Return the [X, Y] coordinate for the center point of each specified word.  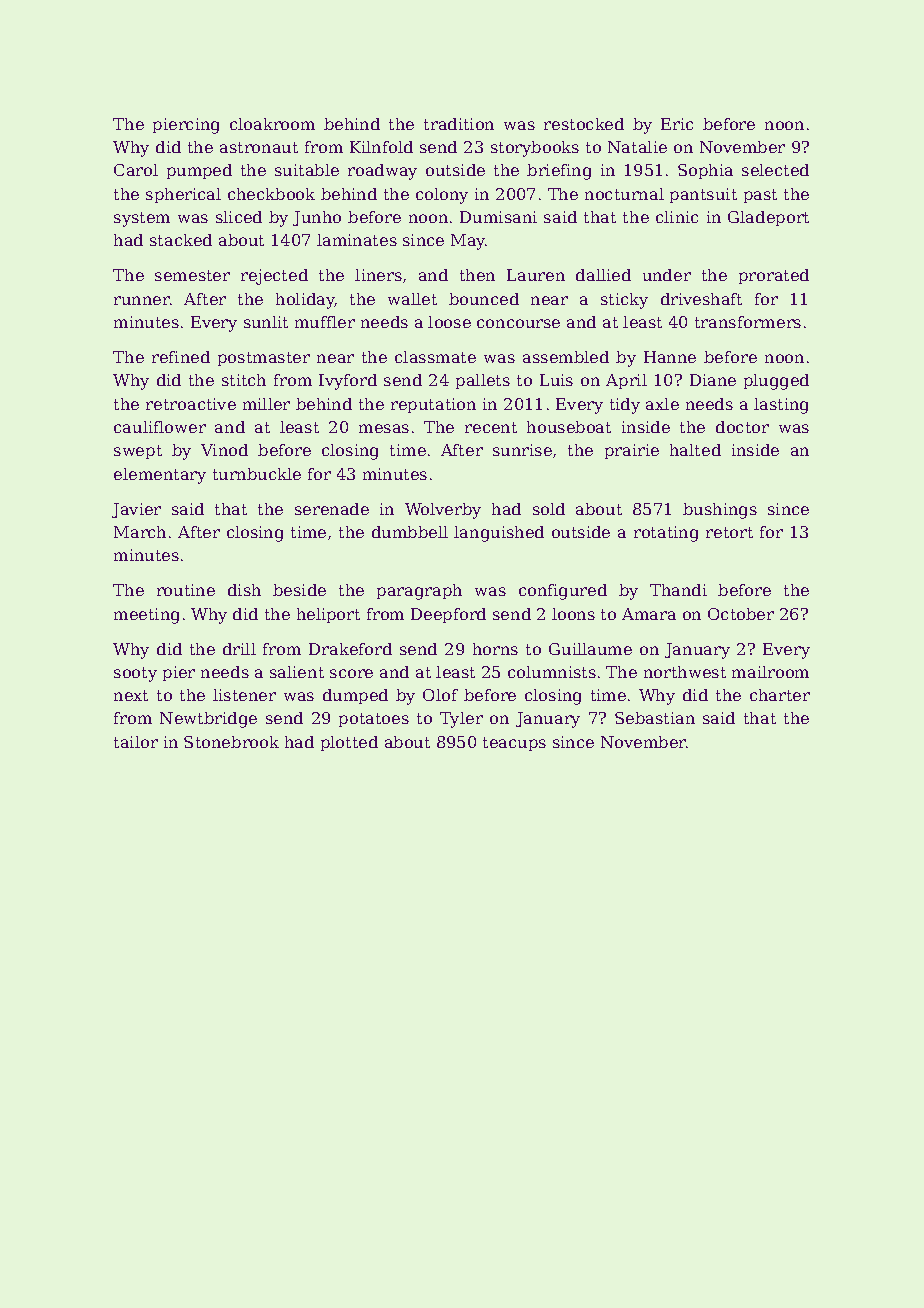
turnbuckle [257, 474]
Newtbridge [208, 720]
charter [780, 695]
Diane [713, 380]
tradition [459, 124]
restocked [584, 124]
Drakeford [350, 649]
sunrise [522, 450]
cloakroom [272, 124]
